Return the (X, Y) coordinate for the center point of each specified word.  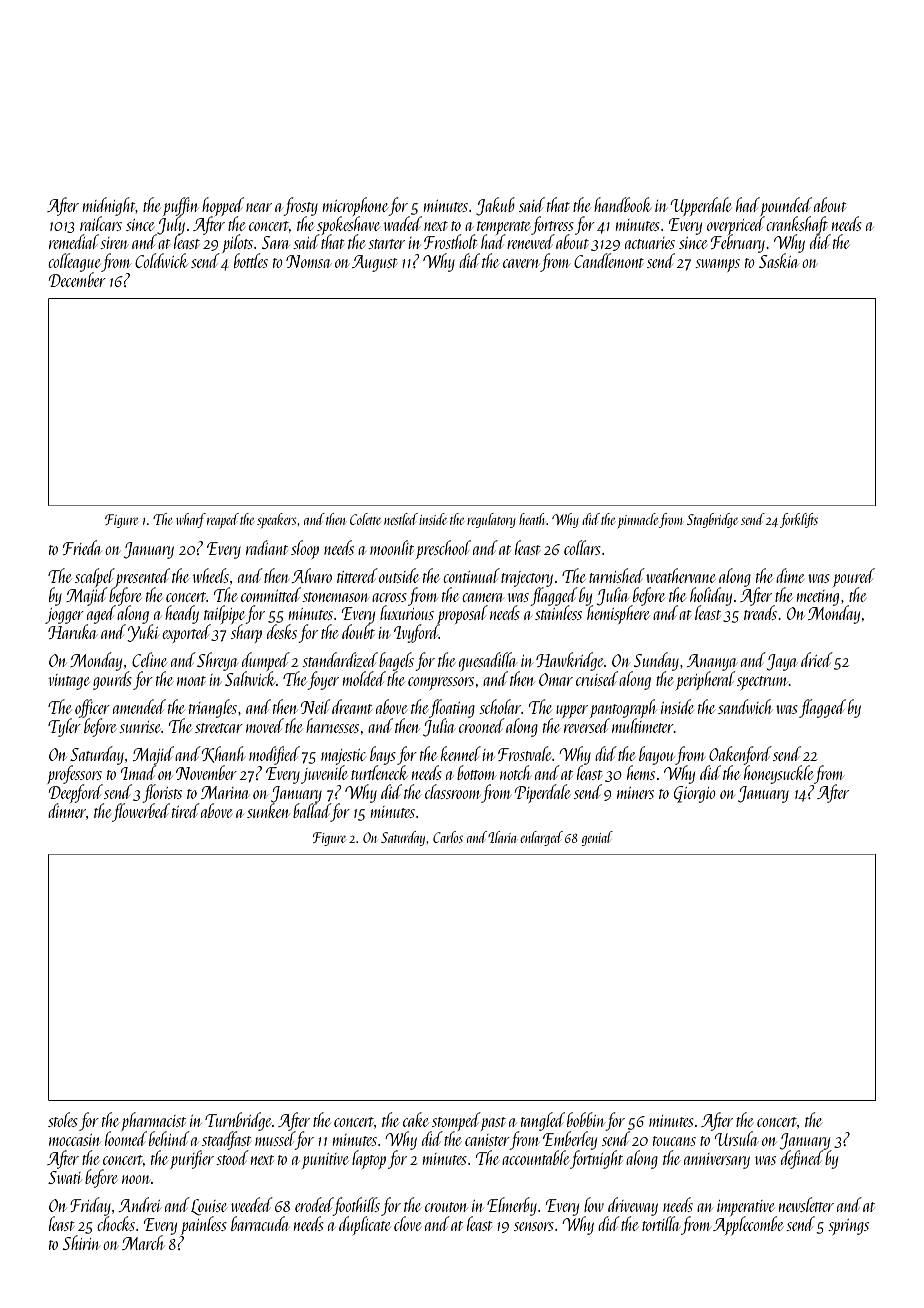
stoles (63, 1119)
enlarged (541, 838)
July (170, 225)
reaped (223, 520)
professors (74, 774)
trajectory (527, 579)
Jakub (495, 206)
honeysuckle (778, 774)
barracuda (260, 1223)
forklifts (799, 520)
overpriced (736, 225)
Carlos (448, 837)
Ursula (736, 1138)
